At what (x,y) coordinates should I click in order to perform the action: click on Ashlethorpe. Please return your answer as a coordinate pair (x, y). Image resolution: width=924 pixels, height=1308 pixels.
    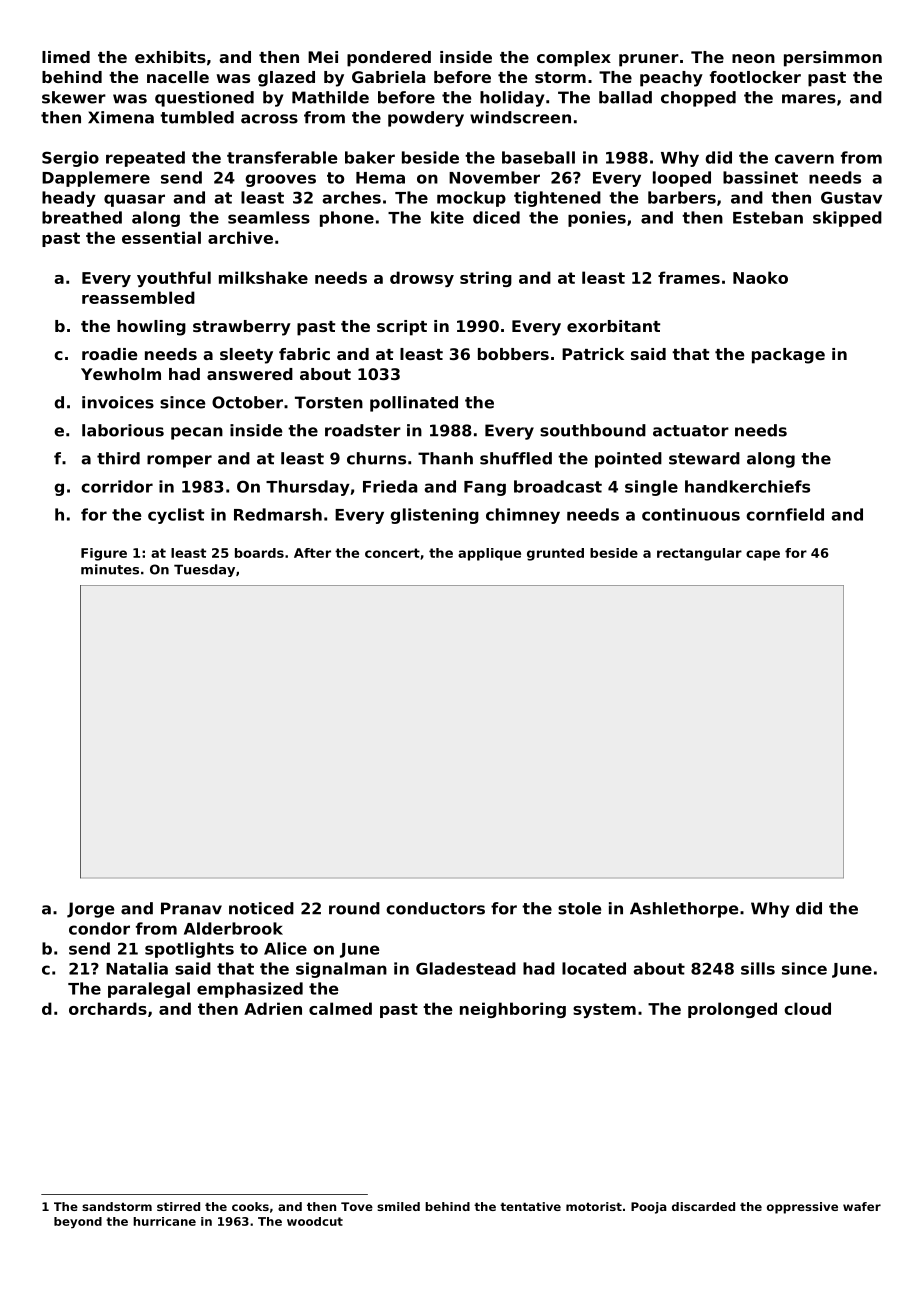
    Looking at the image, I should click on (684, 910).
